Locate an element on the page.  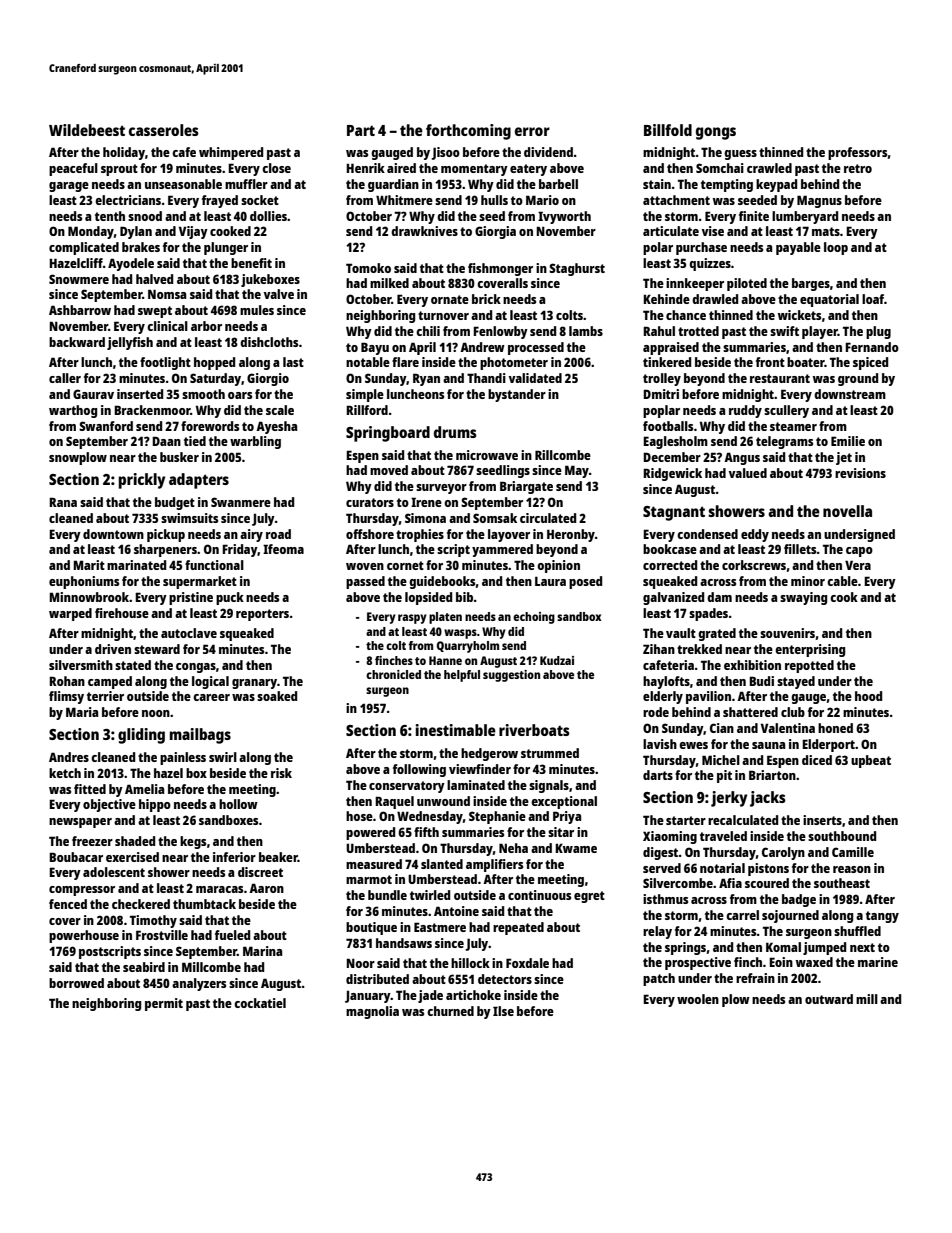
tangy is located at coordinates (882, 917).
